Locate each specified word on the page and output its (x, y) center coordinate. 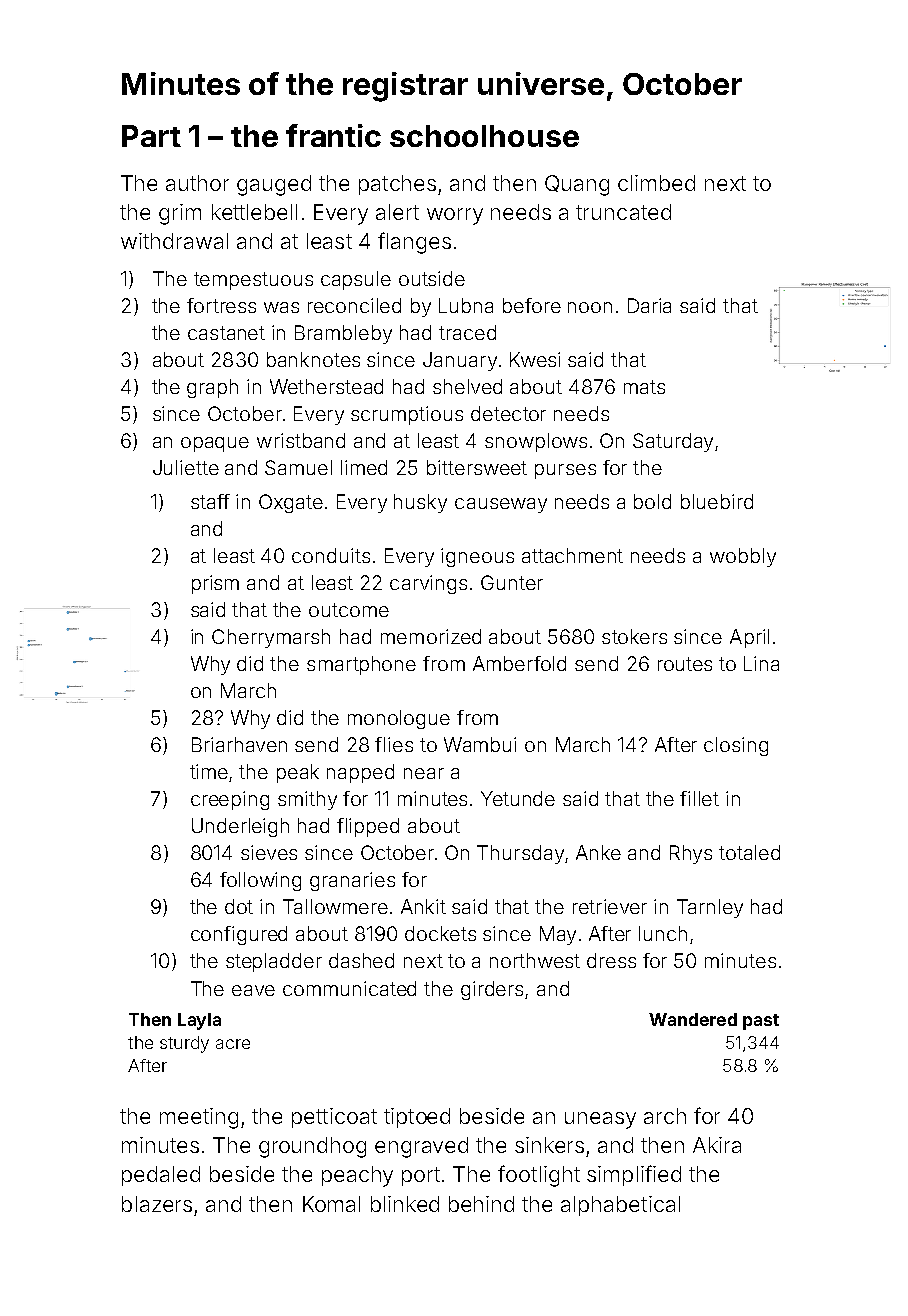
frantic (333, 135)
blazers (157, 1204)
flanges (414, 243)
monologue (399, 719)
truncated (623, 212)
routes (685, 664)
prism (215, 584)
